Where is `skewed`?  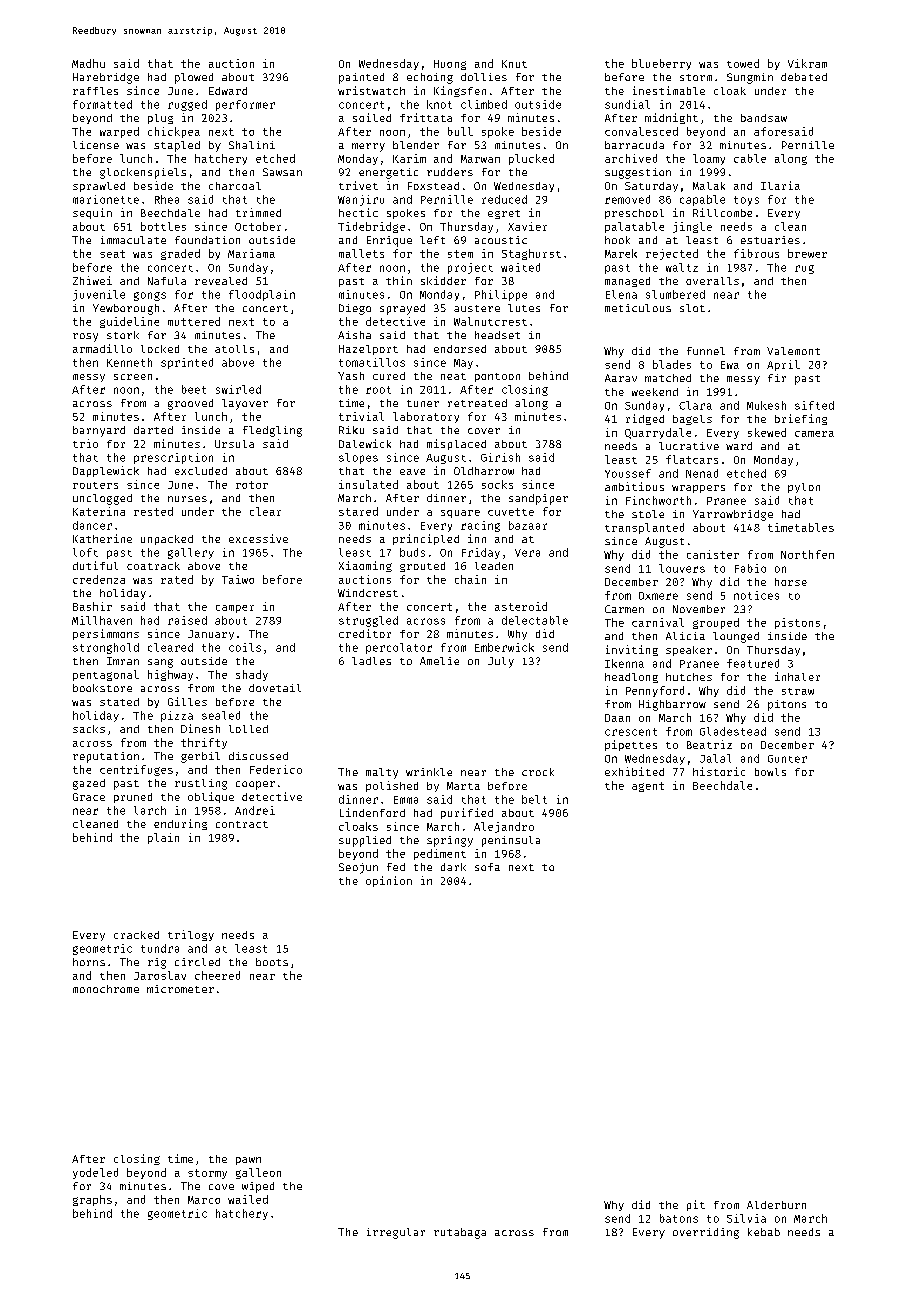
skewed is located at coordinates (767, 432).
